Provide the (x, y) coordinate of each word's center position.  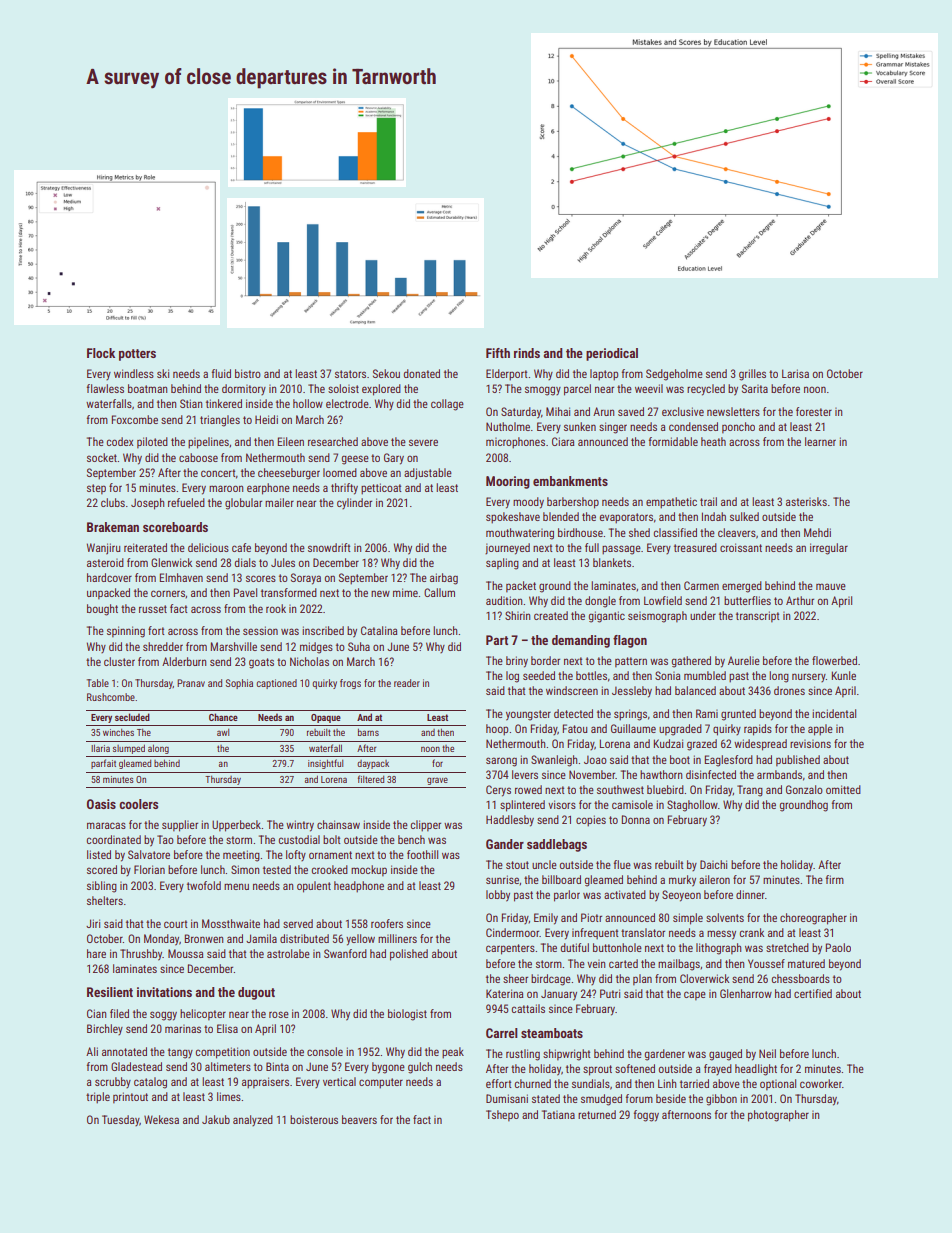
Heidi (266, 419)
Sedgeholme (674, 375)
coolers (138, 804)
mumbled (705, 675)
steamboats (552, 1033)
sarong (501, 762)
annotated (124, 1051)
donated (421, 373)
